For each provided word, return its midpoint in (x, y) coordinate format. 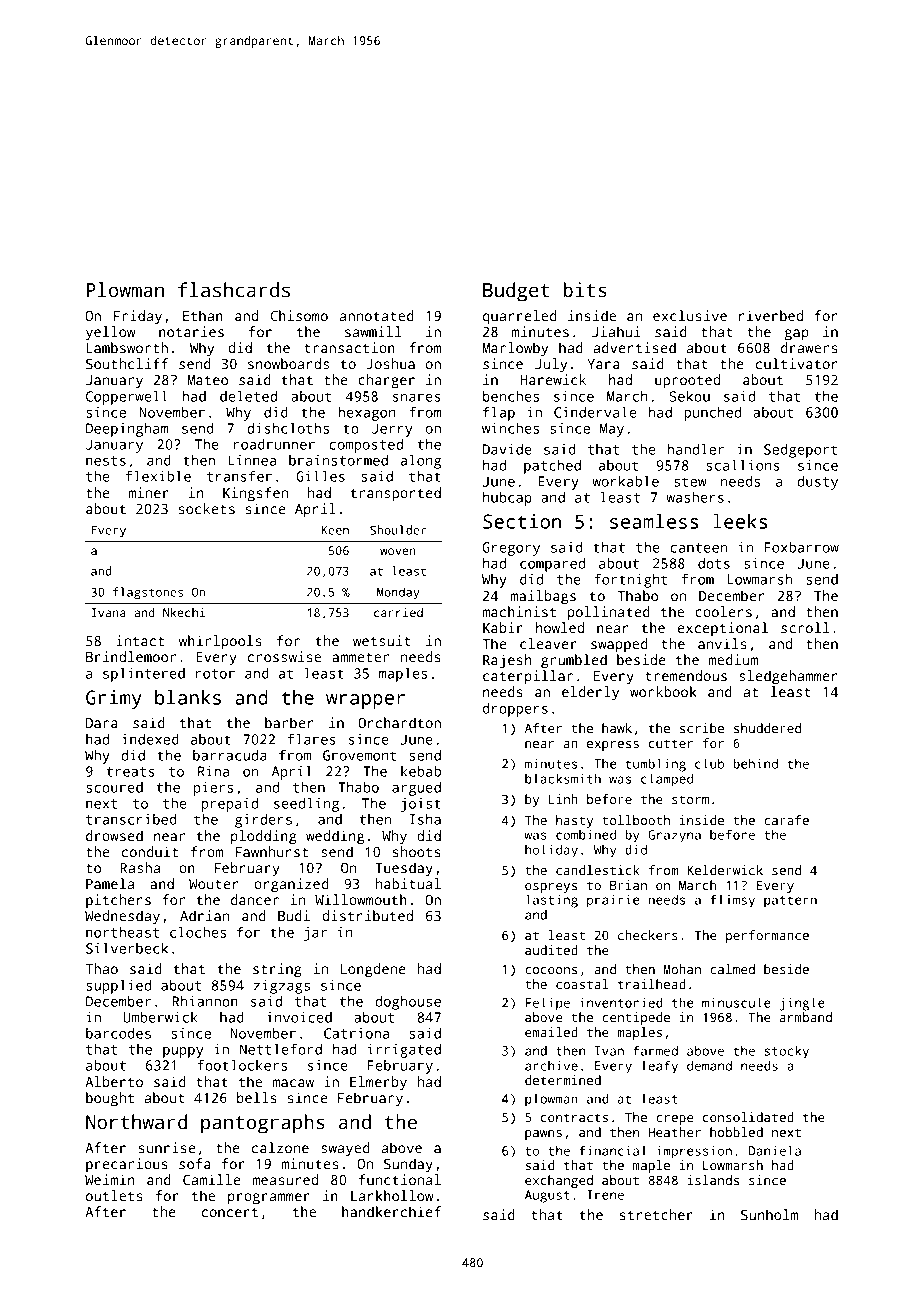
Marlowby (515, 349)
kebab (421, 771)
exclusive (690, 315)
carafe (786, 820)
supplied (118, 987)
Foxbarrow (802, 547)
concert (230, 1212)
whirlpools (220, 642)
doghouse (408, 1003)
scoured (114, 787)
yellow (110, 333)
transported (396, 494)
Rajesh (507, 661)
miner (148, 492)
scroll (805, 627)
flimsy (732, 901)
